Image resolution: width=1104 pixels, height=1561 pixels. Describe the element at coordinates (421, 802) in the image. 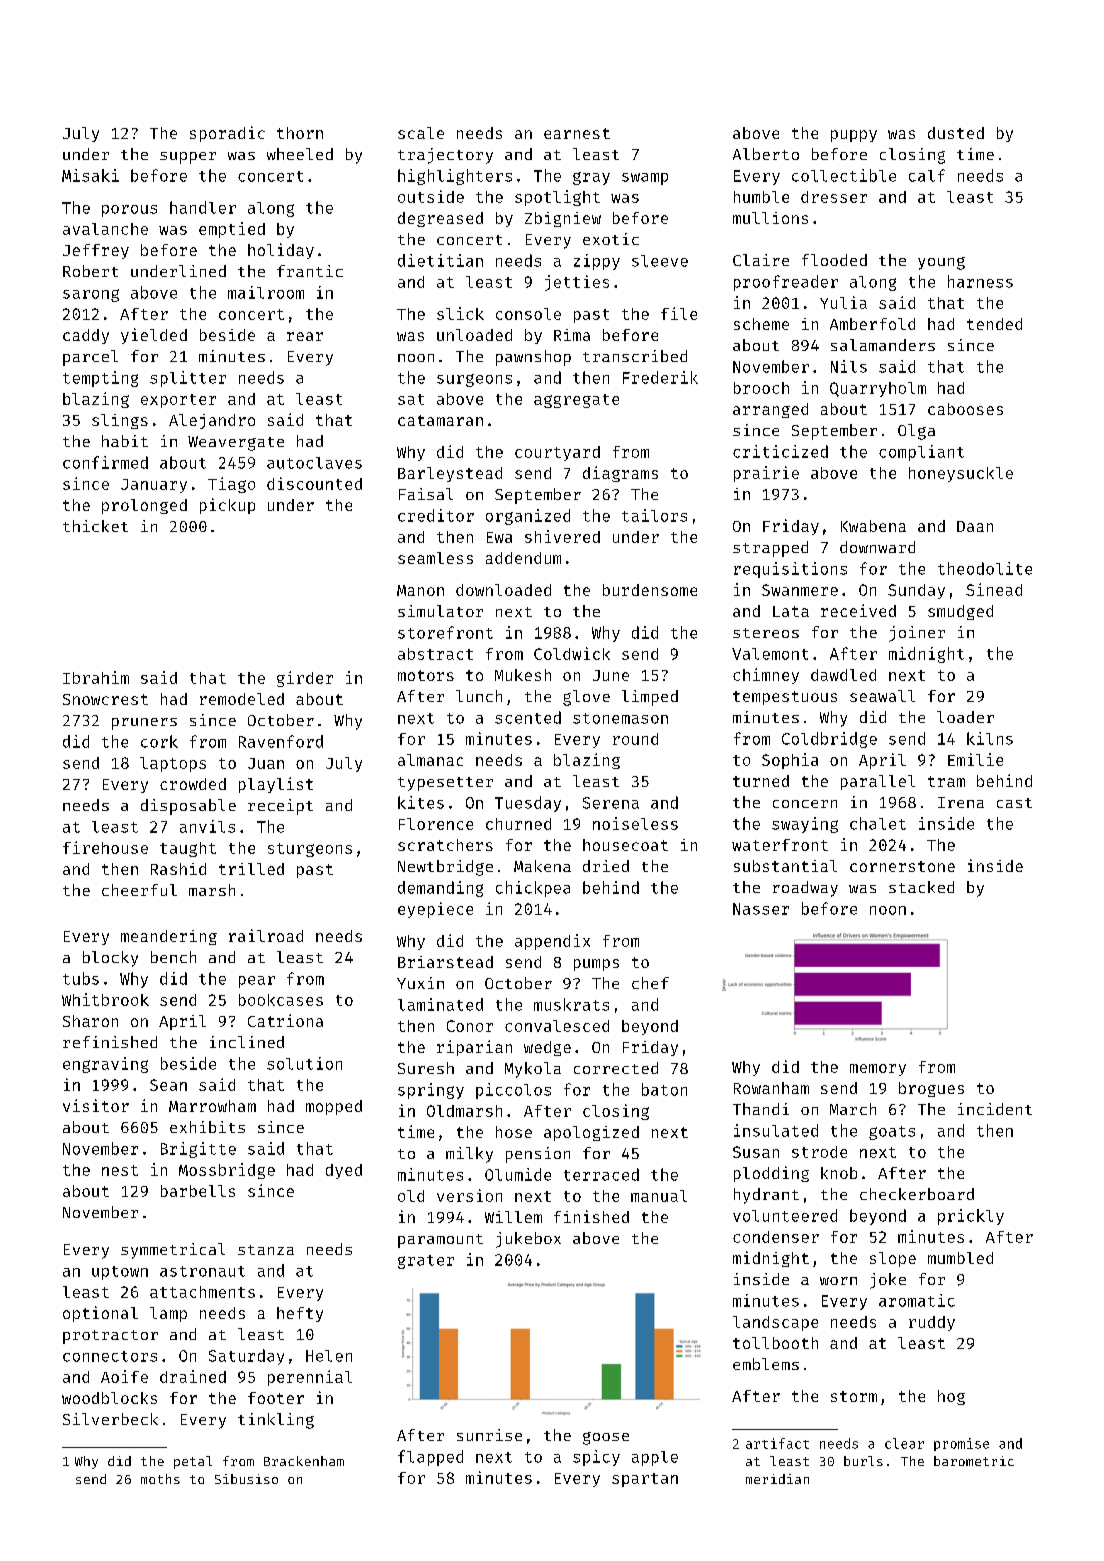

I see `kites` at that location.
